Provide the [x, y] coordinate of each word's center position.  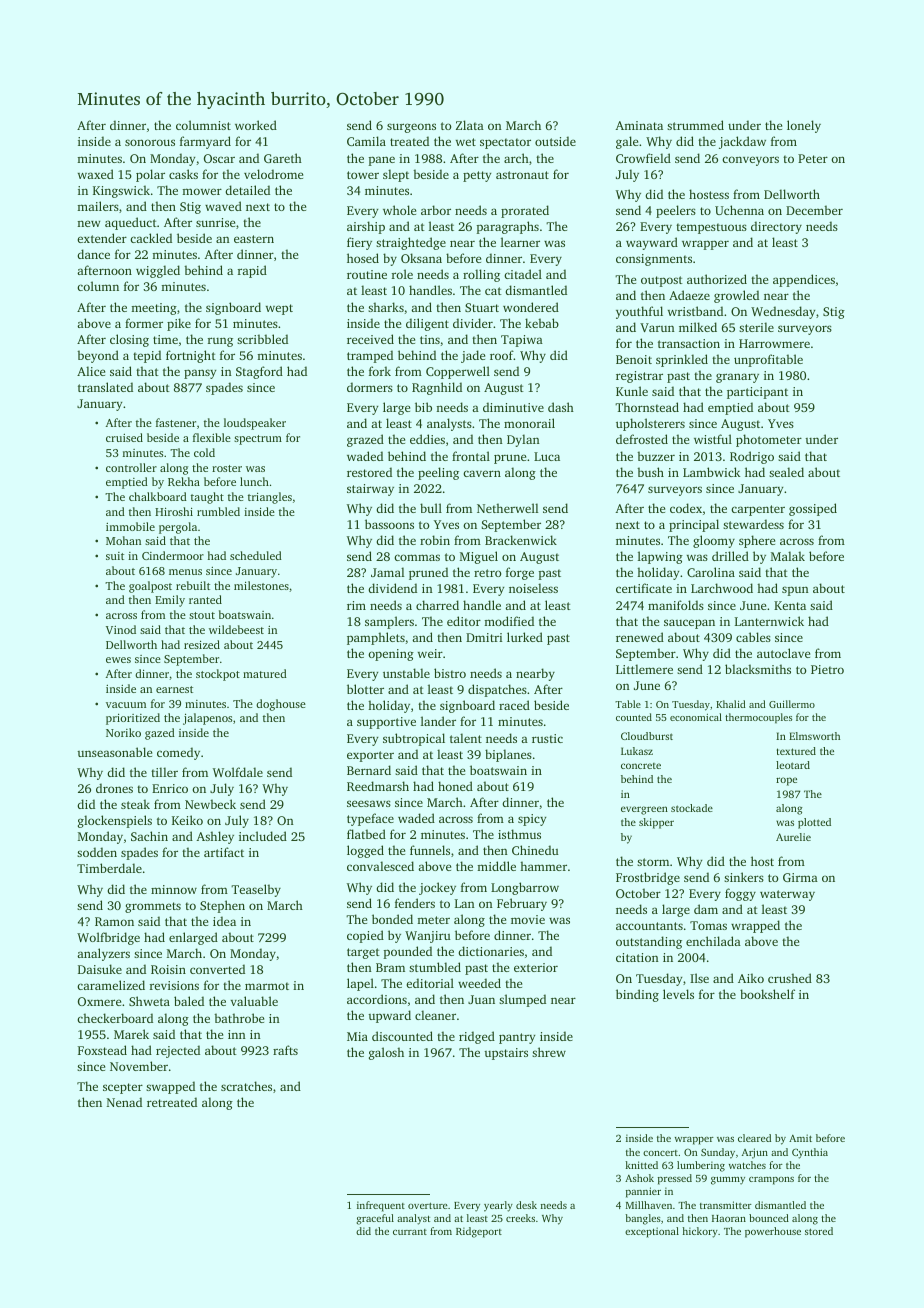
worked [256, 125]
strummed [695, 125]
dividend [392, 588]
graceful [375, 1219]
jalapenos [207, 719]
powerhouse [773, 1232]
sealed [786, 472]
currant [410, 1232]
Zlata [470, 125]
